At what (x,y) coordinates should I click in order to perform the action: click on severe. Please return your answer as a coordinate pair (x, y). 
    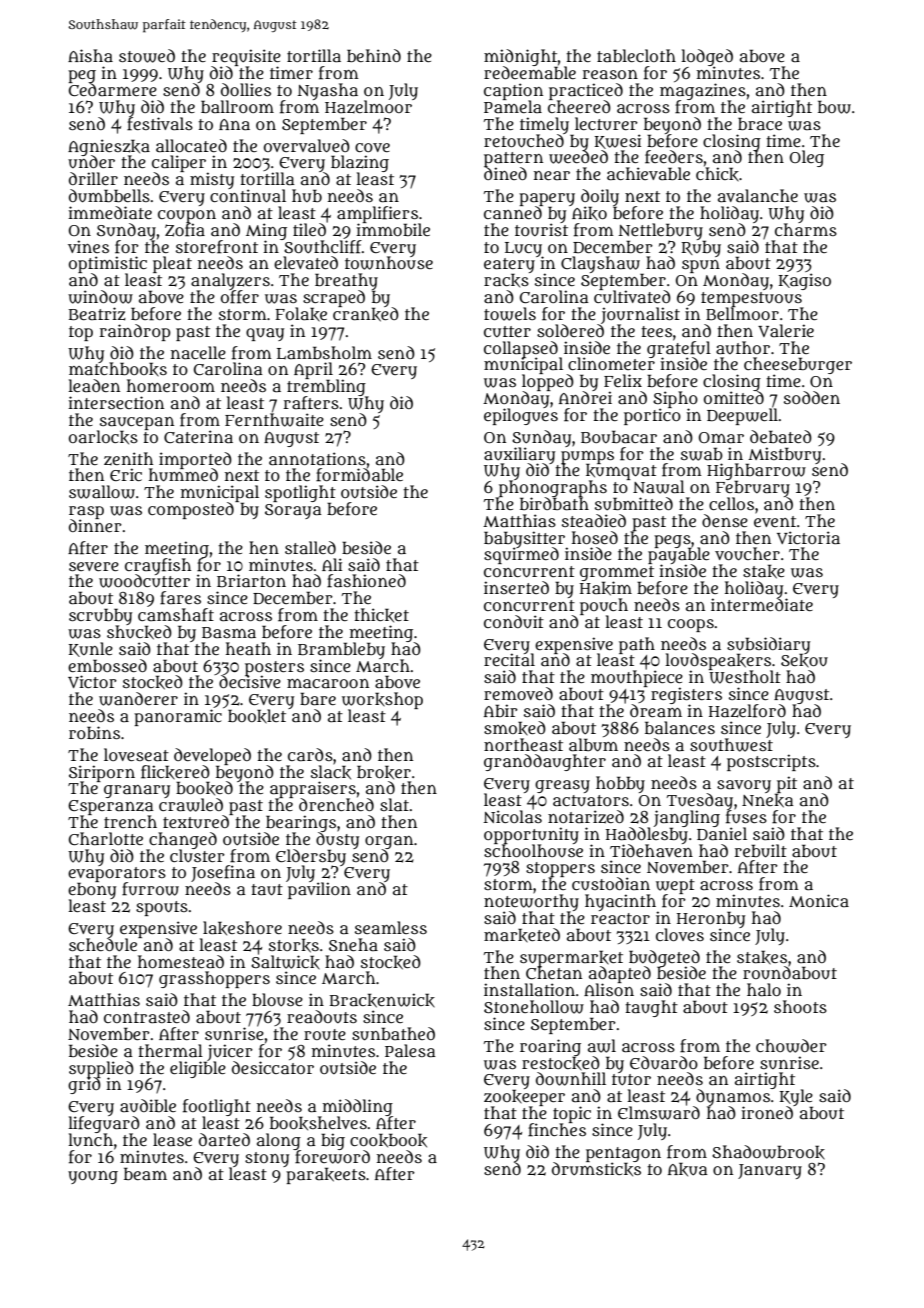
    Looking at the image, I should click on (94, 566).
